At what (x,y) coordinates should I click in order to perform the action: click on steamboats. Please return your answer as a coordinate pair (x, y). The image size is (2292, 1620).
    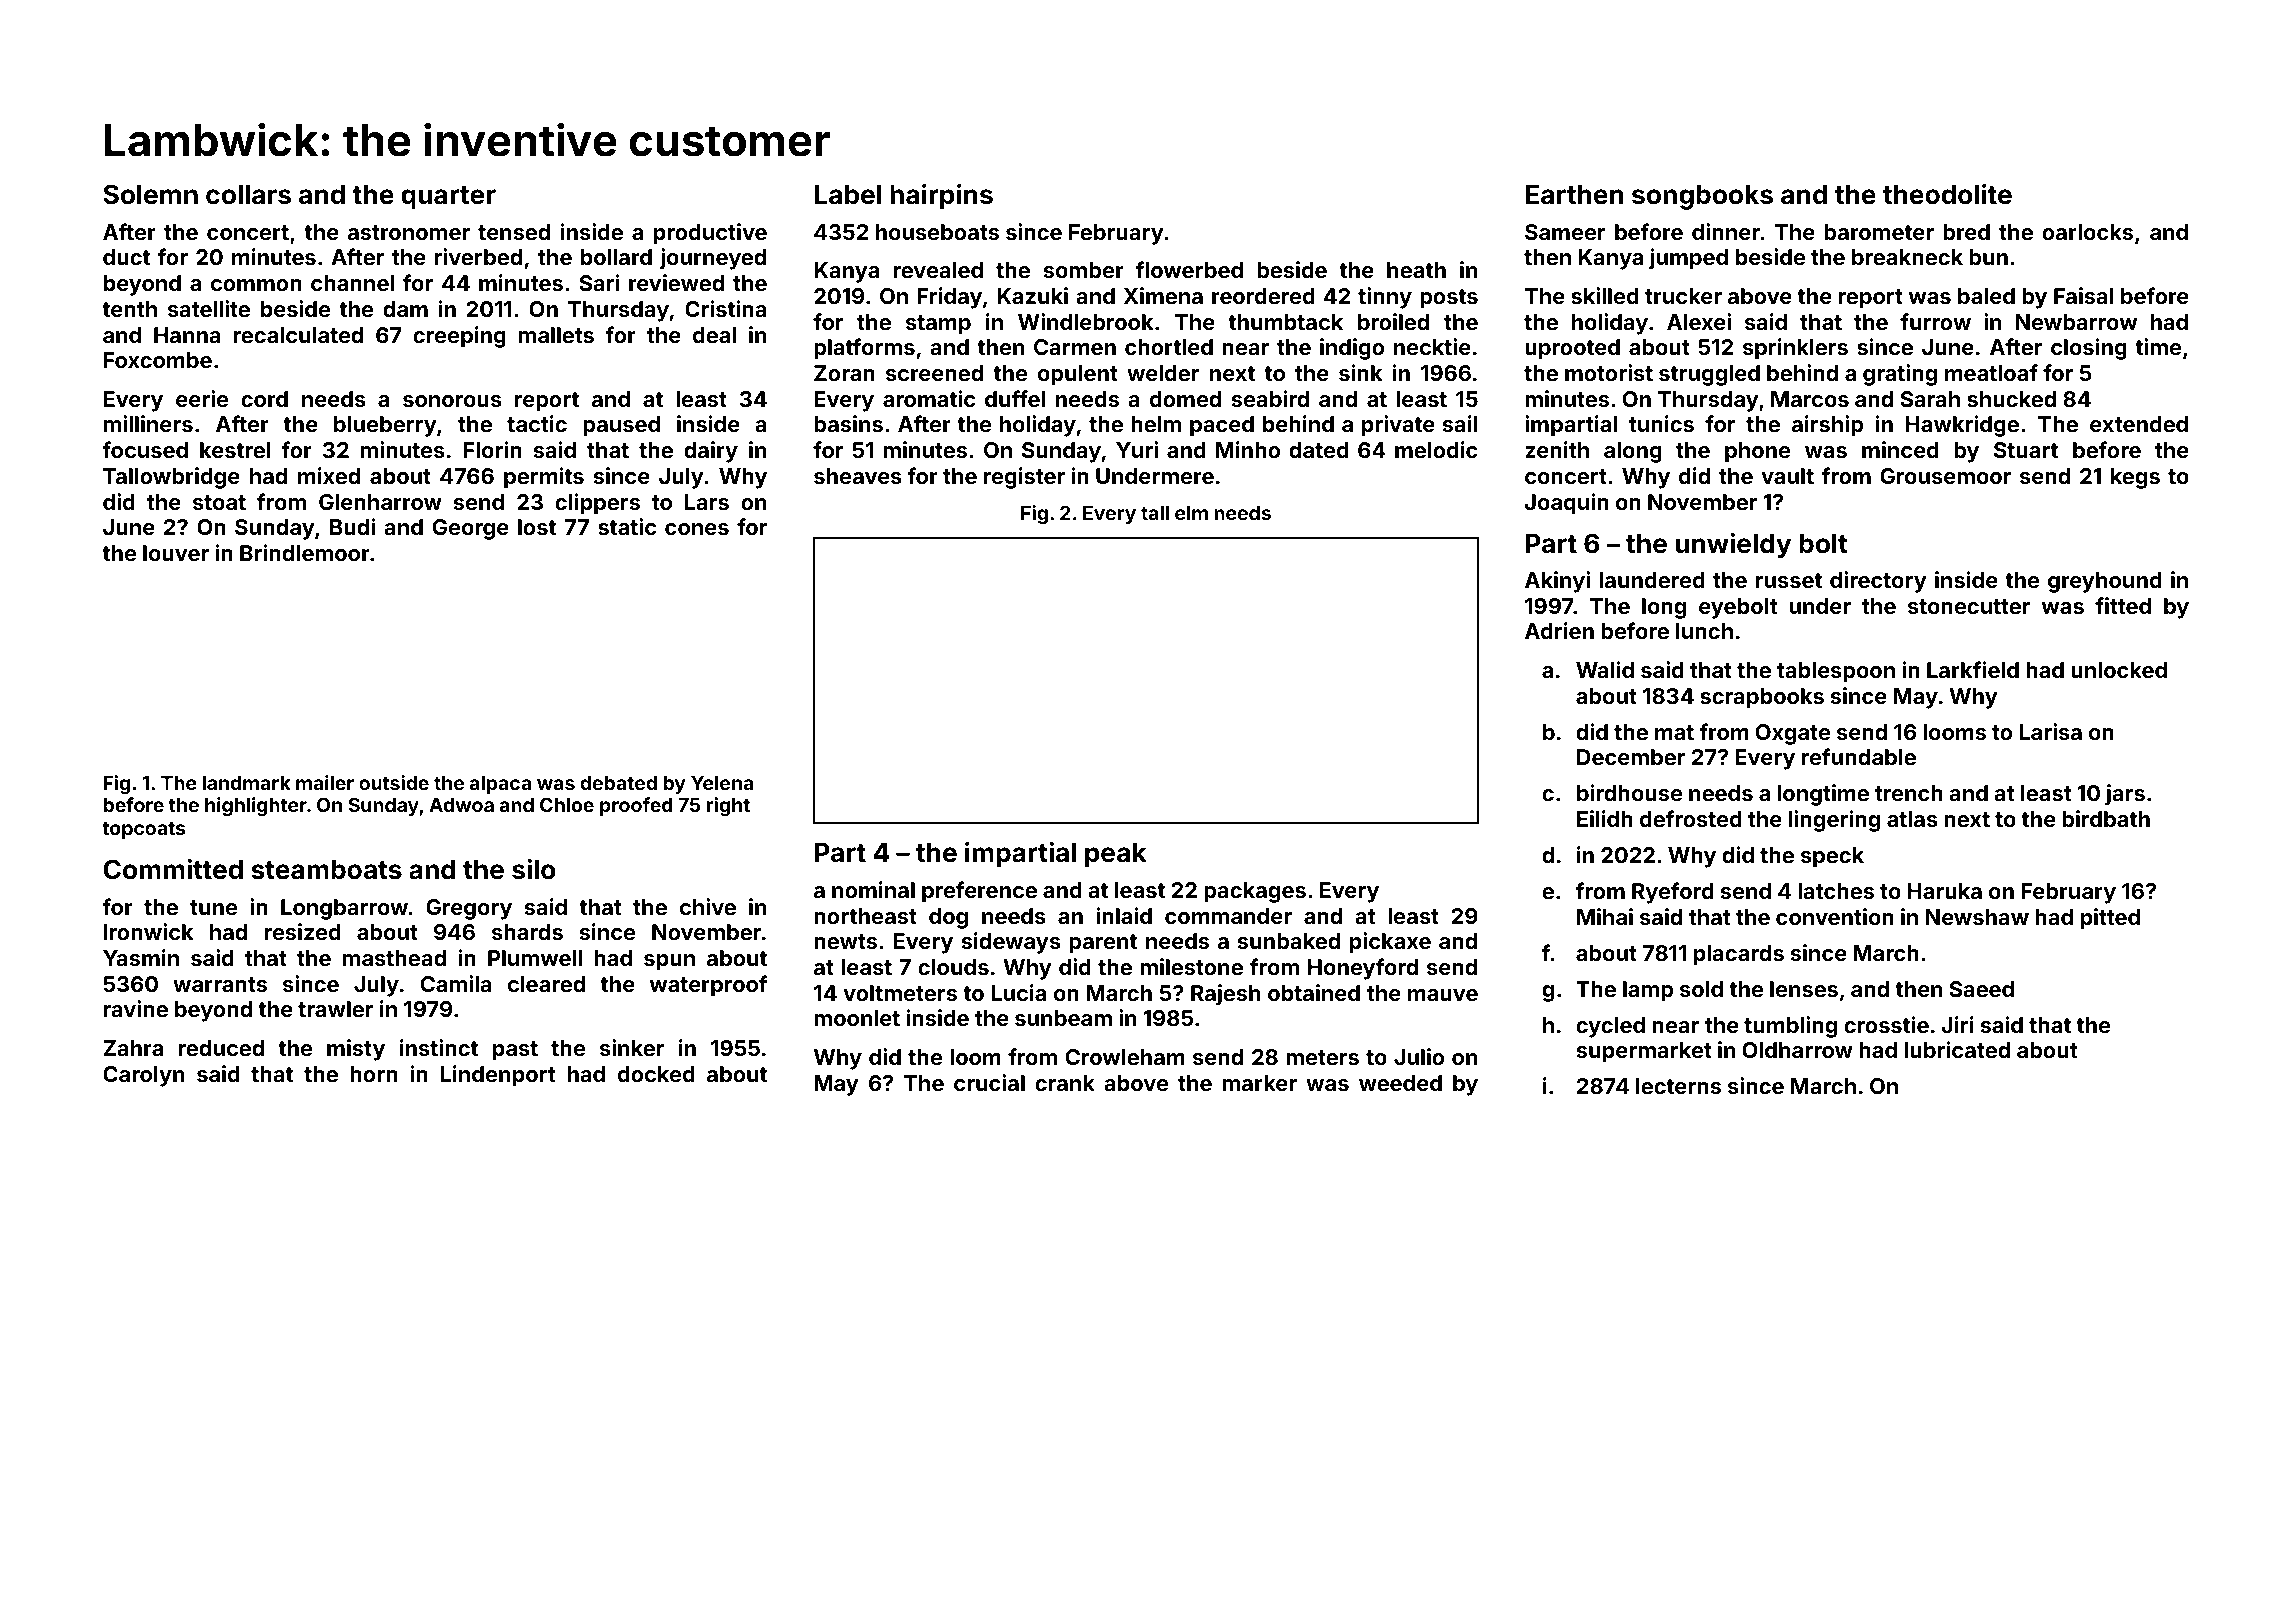
    Looking at the image, I should click on (326, 870).
